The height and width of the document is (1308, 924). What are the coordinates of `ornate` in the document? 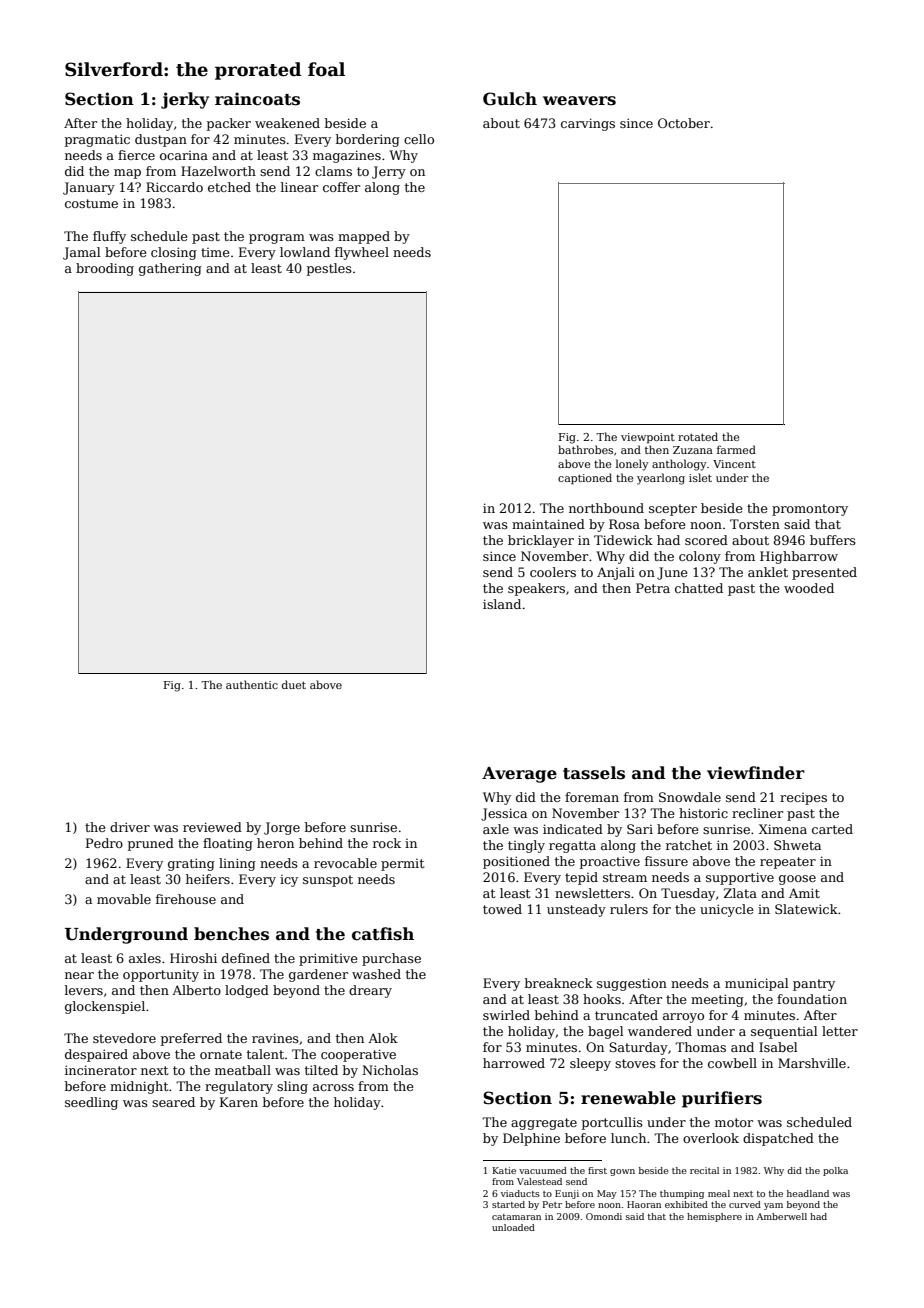 It's located at (221, 1054).
